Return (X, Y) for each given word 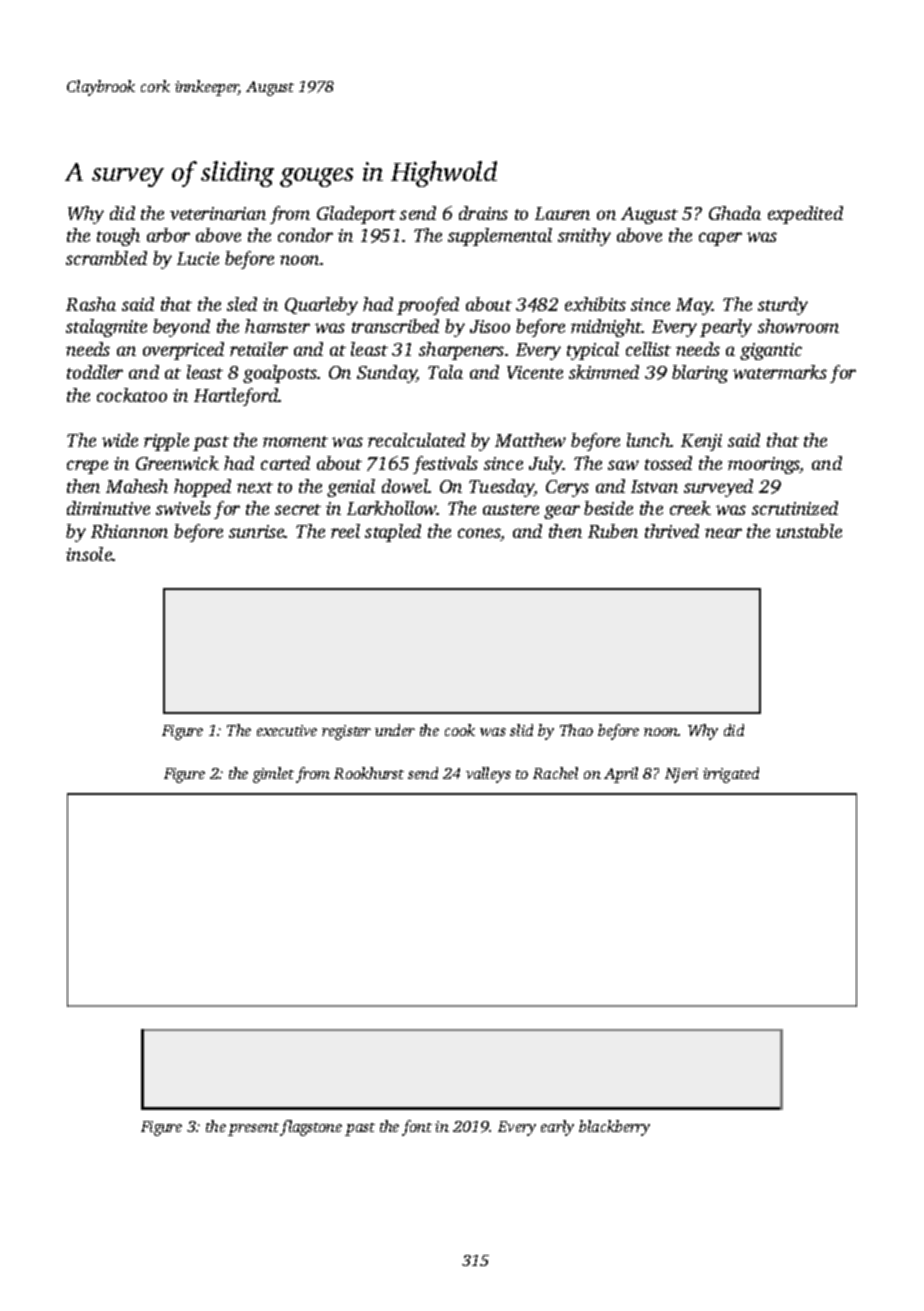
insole (89, 554)
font (417, 1128)
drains (483, 213)
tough (118, 237)
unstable (809, 531)
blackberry (614, 1128)
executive (287, 730)
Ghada (735, 213)
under (395, 730)
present (253, 1129)
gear (562, 512)
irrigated (731, 775)
